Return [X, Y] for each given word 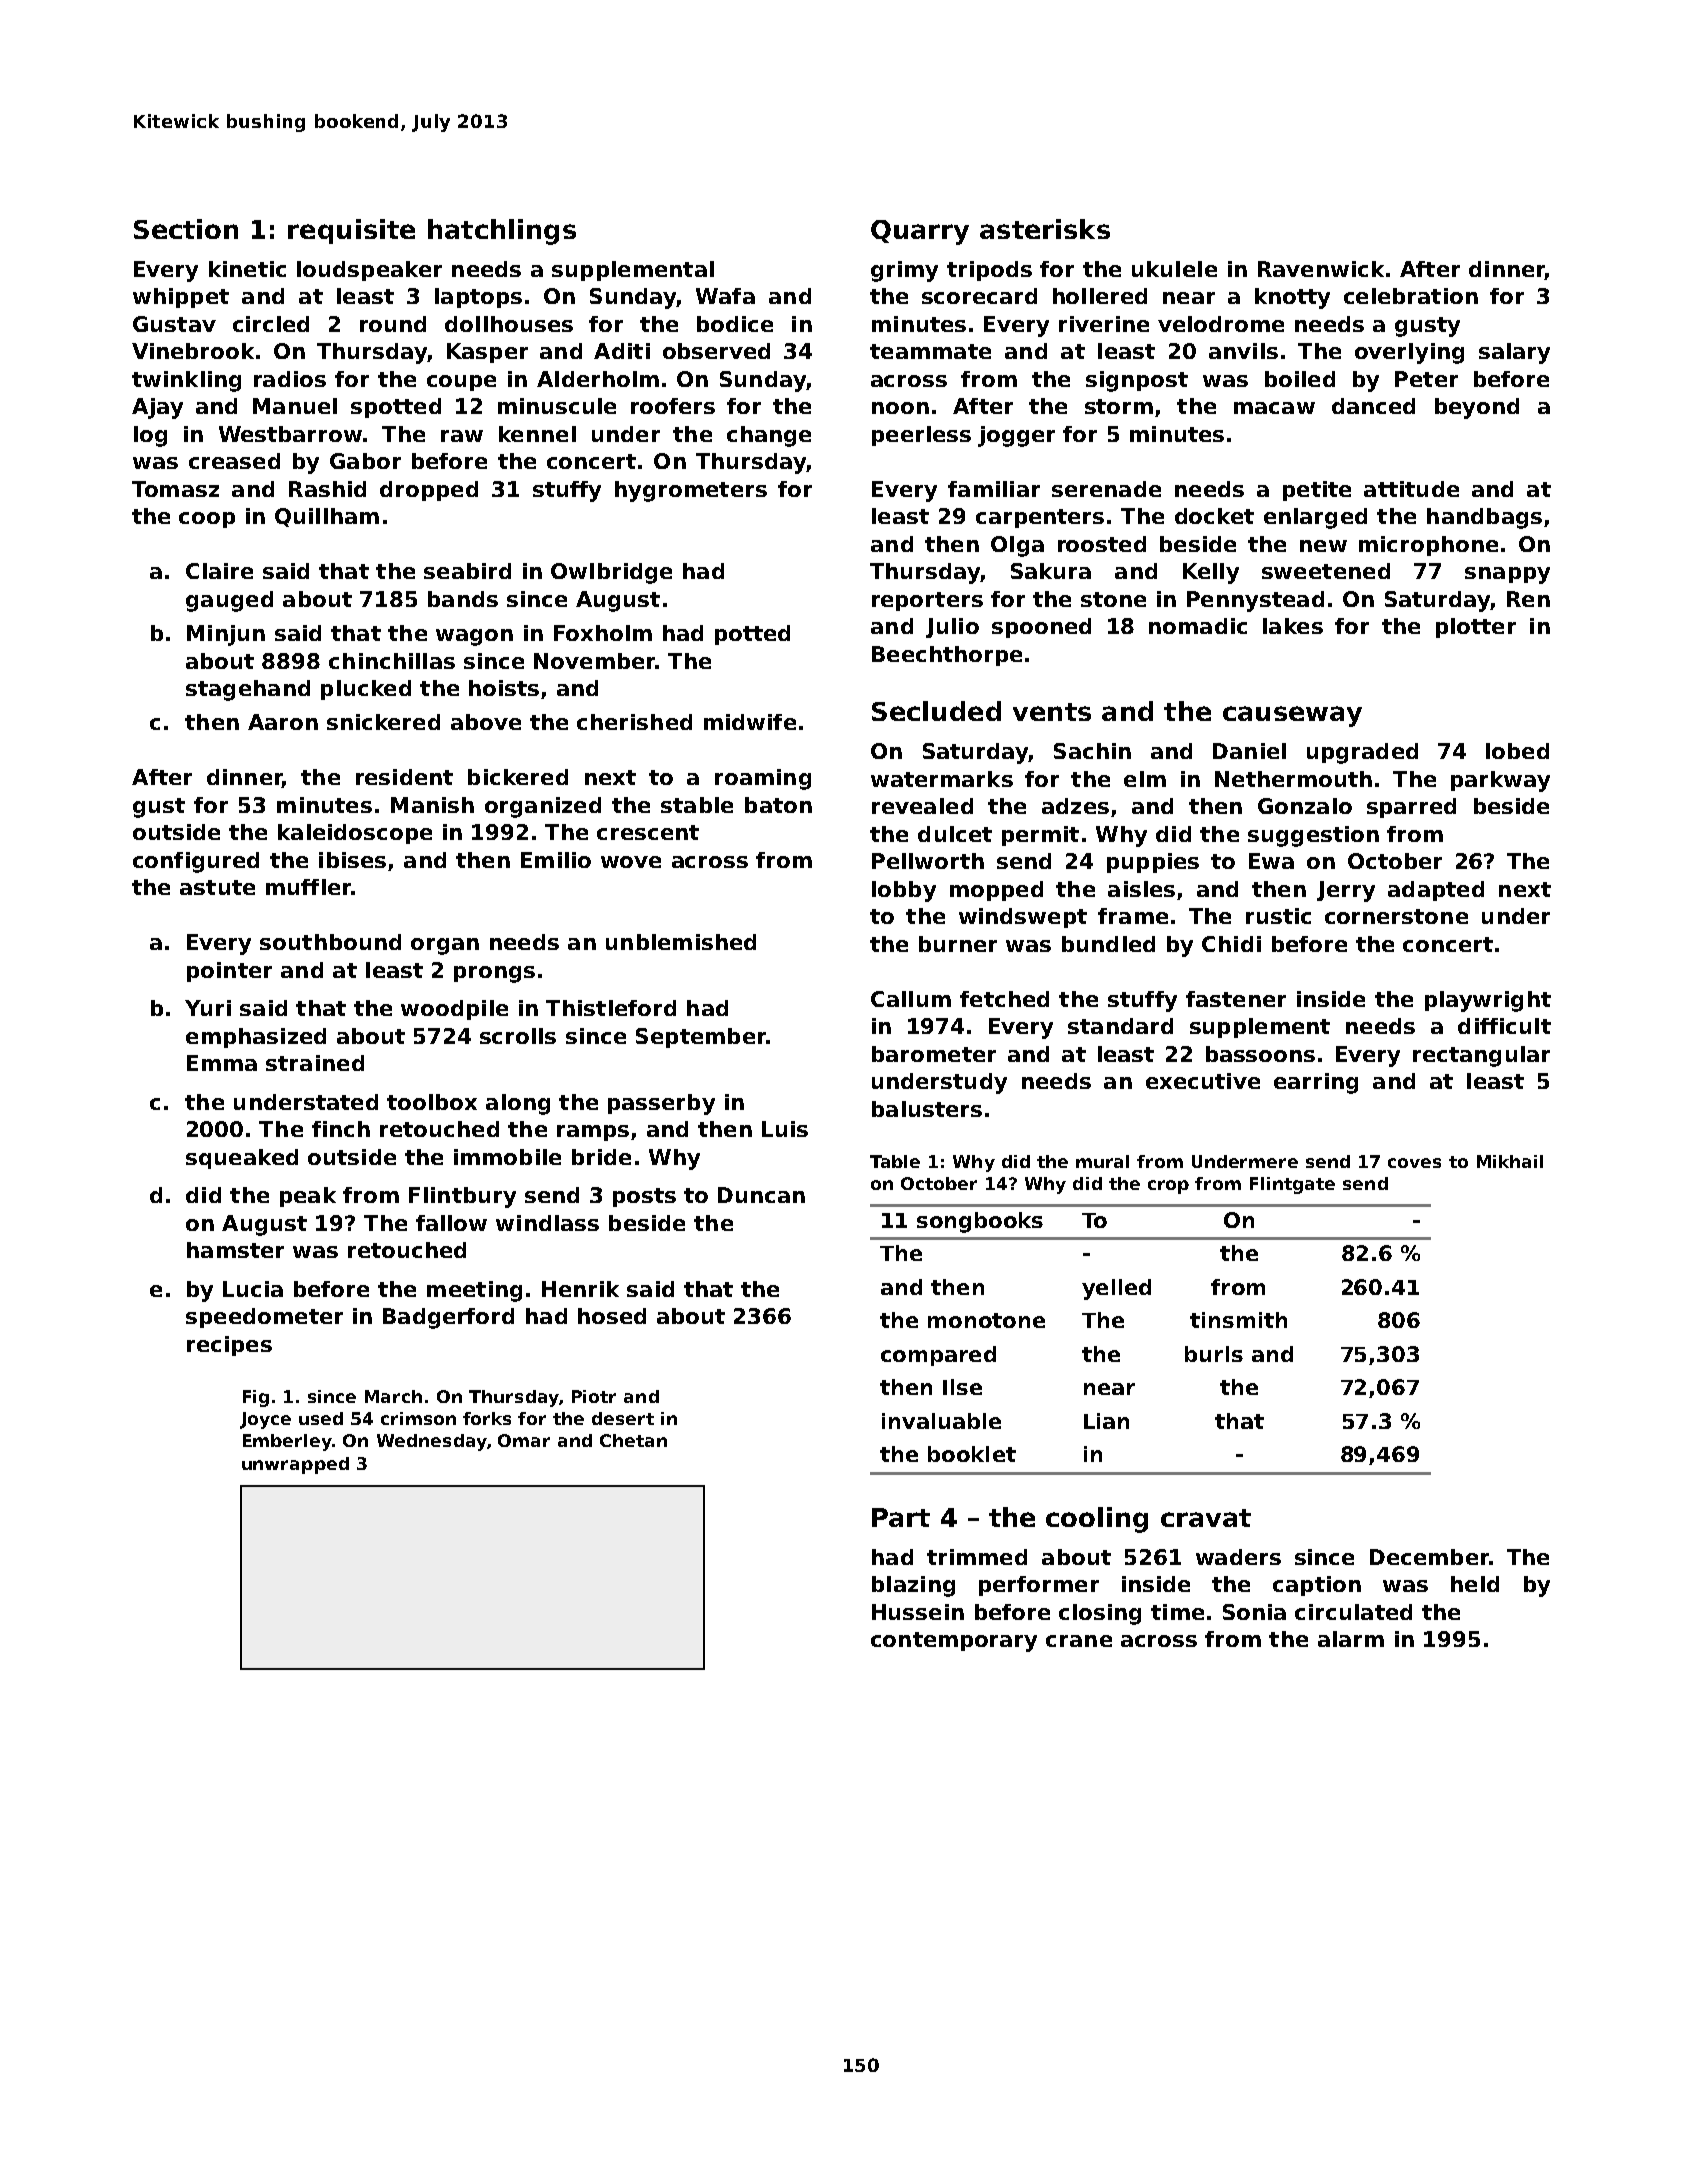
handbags [1484, 518]
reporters [927, 601]
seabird [467, 571]
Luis [785, 1129]
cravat [1206, 1518]
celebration [1411, 296]
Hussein [918, 1612]
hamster [235, 1250]
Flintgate [1292, 1185]
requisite [351, 231]
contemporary [954, 1642]
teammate [930, 351]
